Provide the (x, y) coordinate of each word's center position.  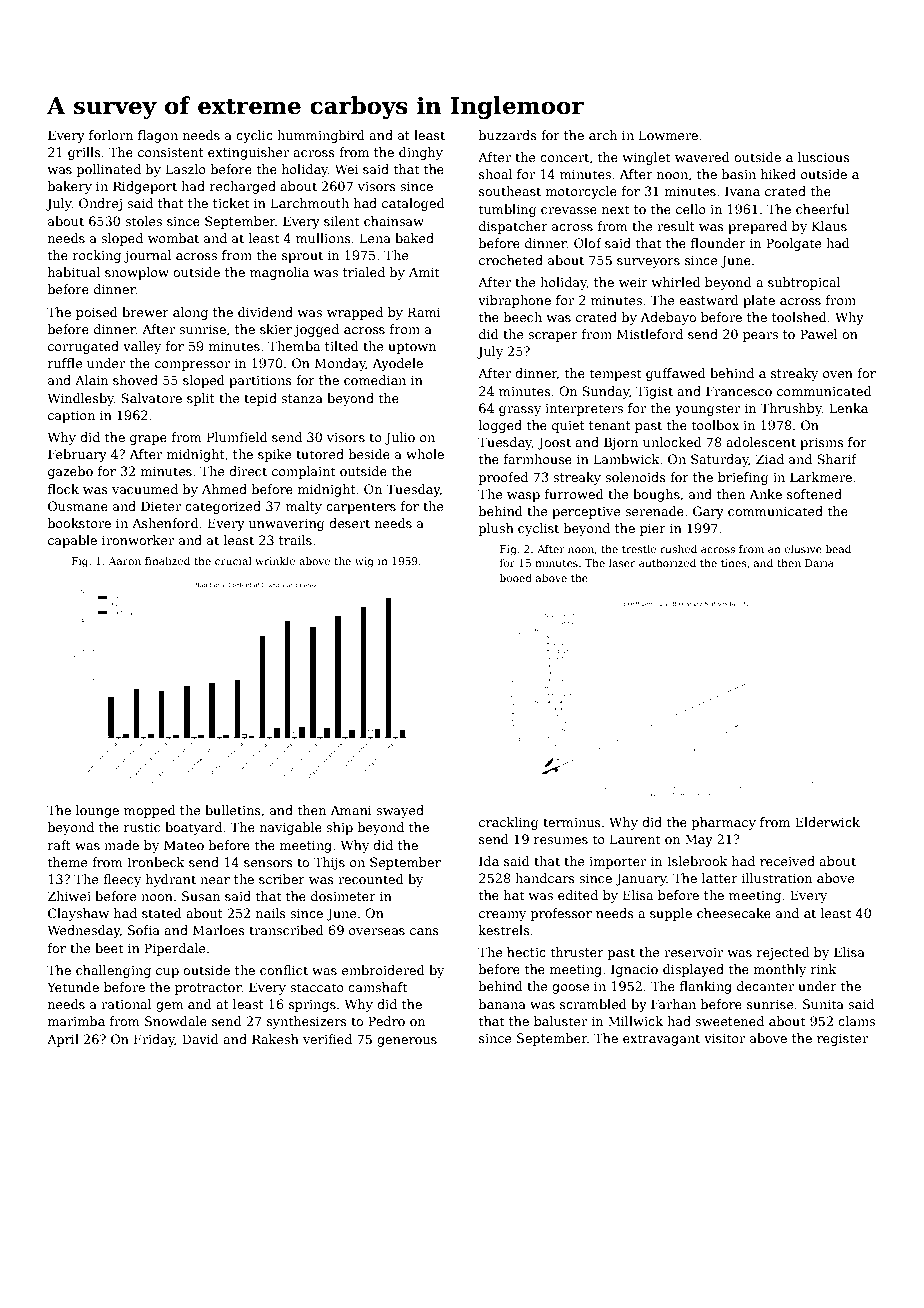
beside (369, 454)
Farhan (673, 1004)
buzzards (508, 135)
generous (407, 1042)
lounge (97, 811)
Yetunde (73, 987)
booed (516, 578)
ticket (231, 203)
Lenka (848, 408)
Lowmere (668, 135)
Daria (819, 563)
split (201, 399)
